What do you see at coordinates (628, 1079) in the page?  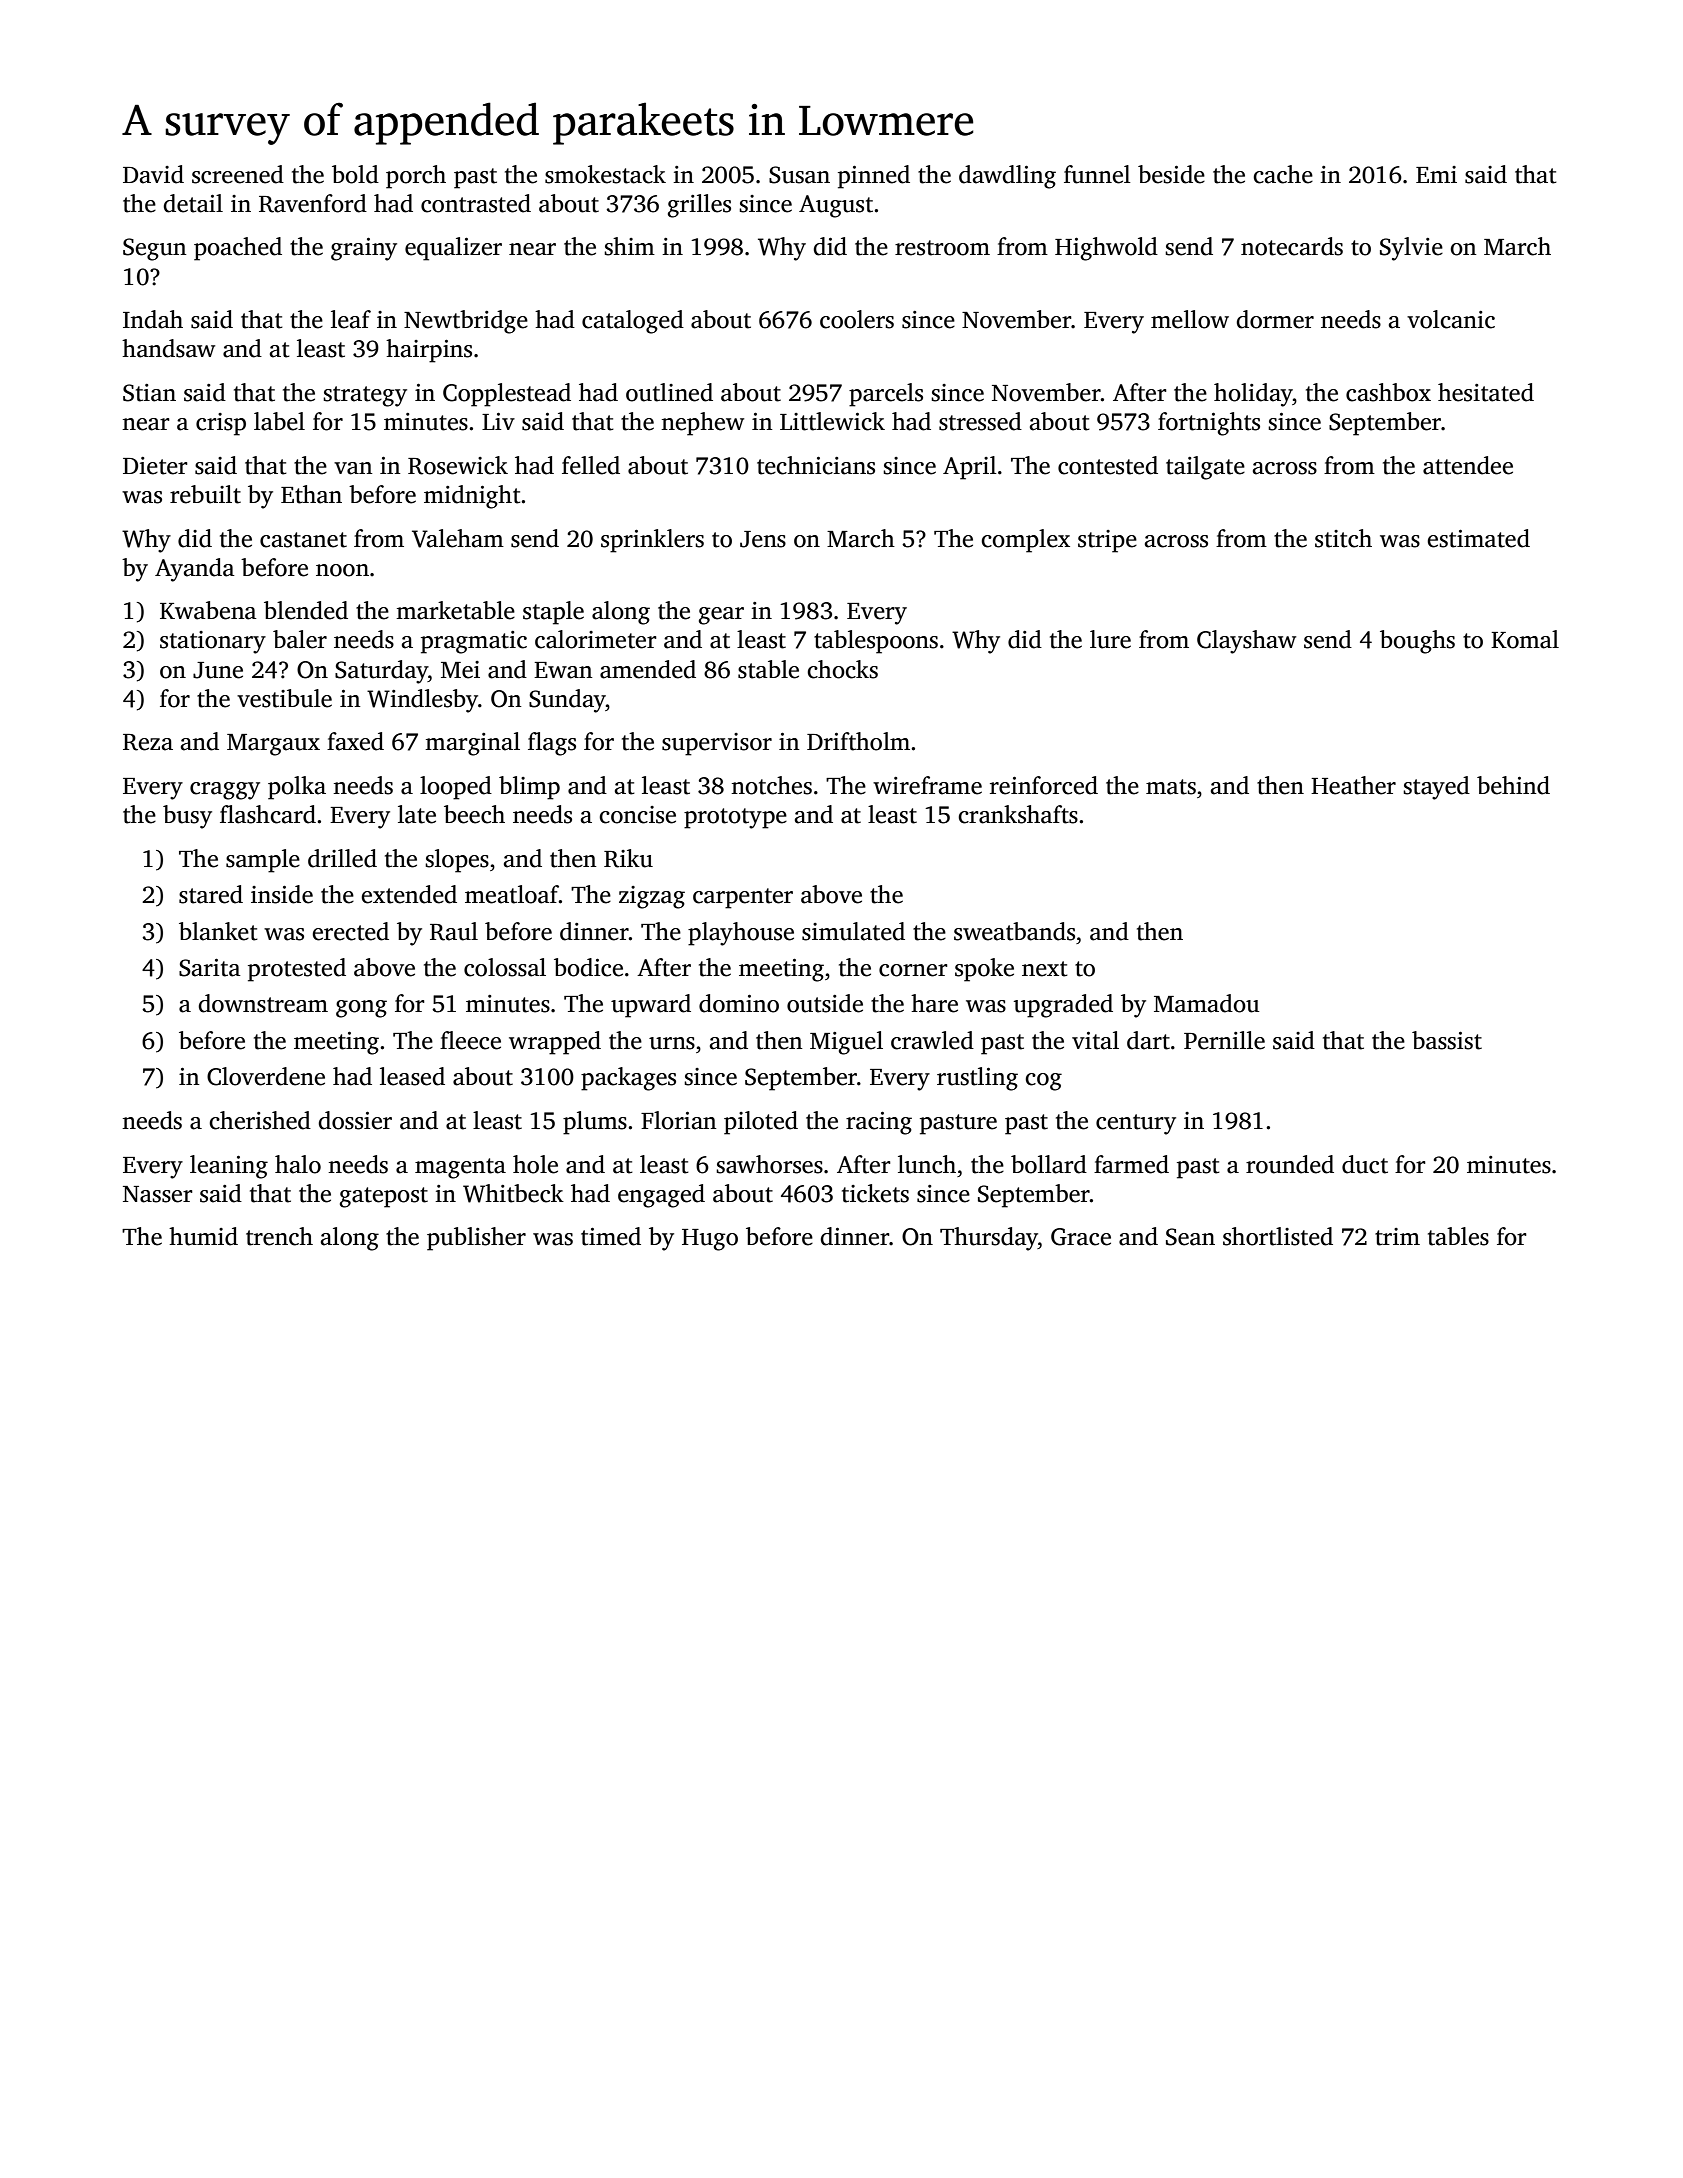 I see `packages` at bounding box center [628, 1079].
